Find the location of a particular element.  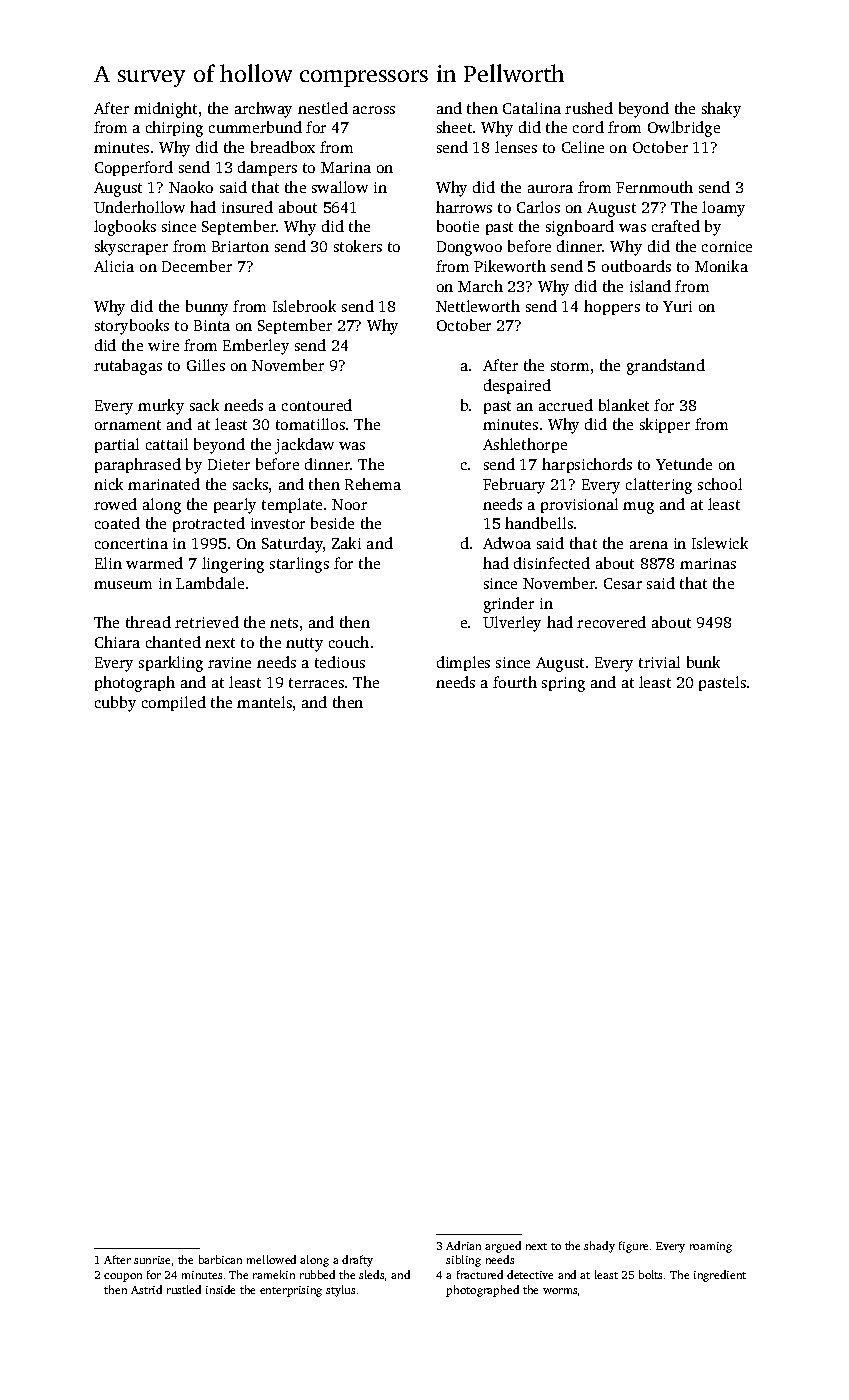

trivial is located at coordinates (659, 662).
